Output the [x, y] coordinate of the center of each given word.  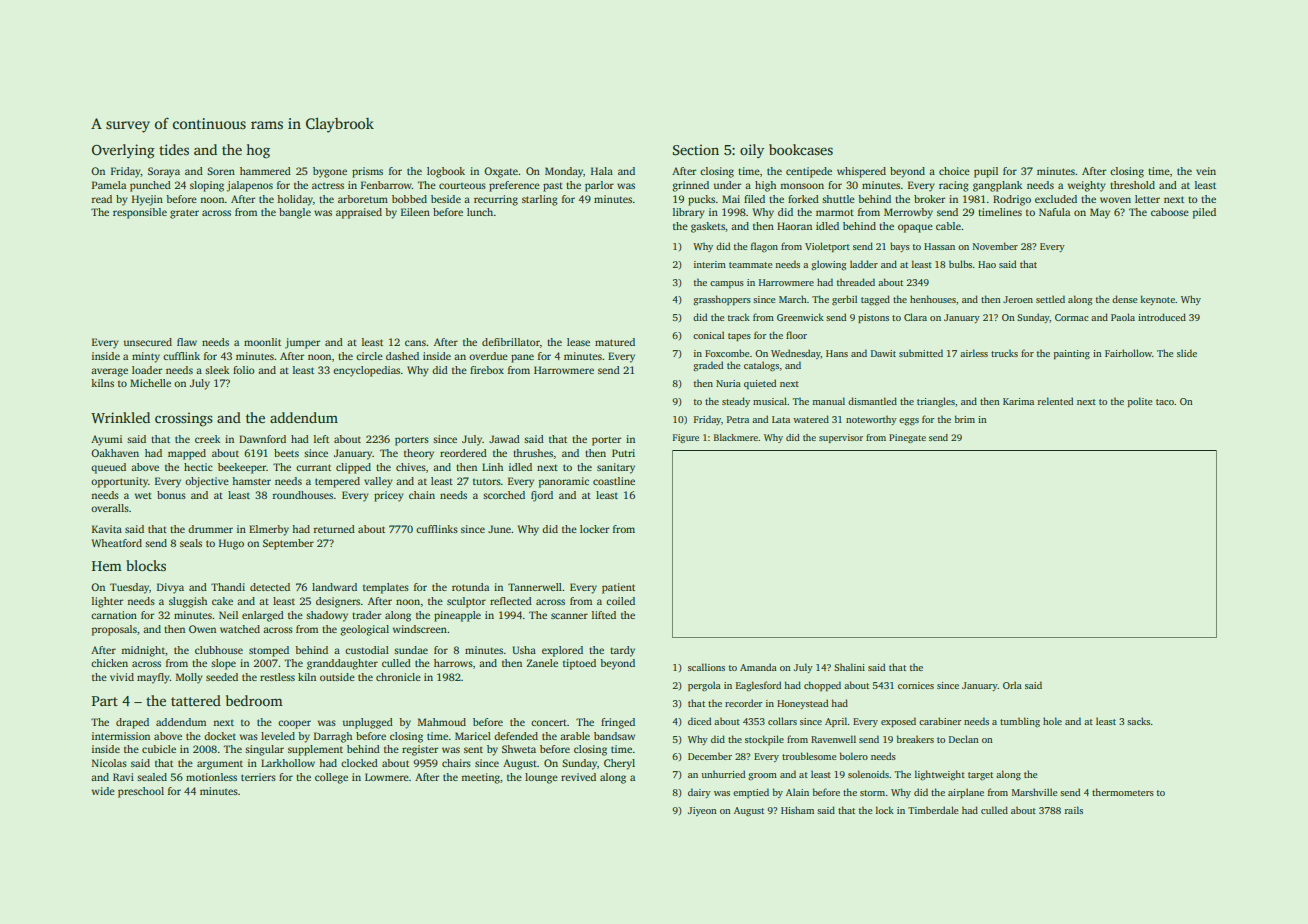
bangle [295, 213]
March [793, 299]
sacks [1138, 721]
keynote [1157, 300]
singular [264, 750]
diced [699, 721]
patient [618, 588]
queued [108, 468]
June [499, 529]
